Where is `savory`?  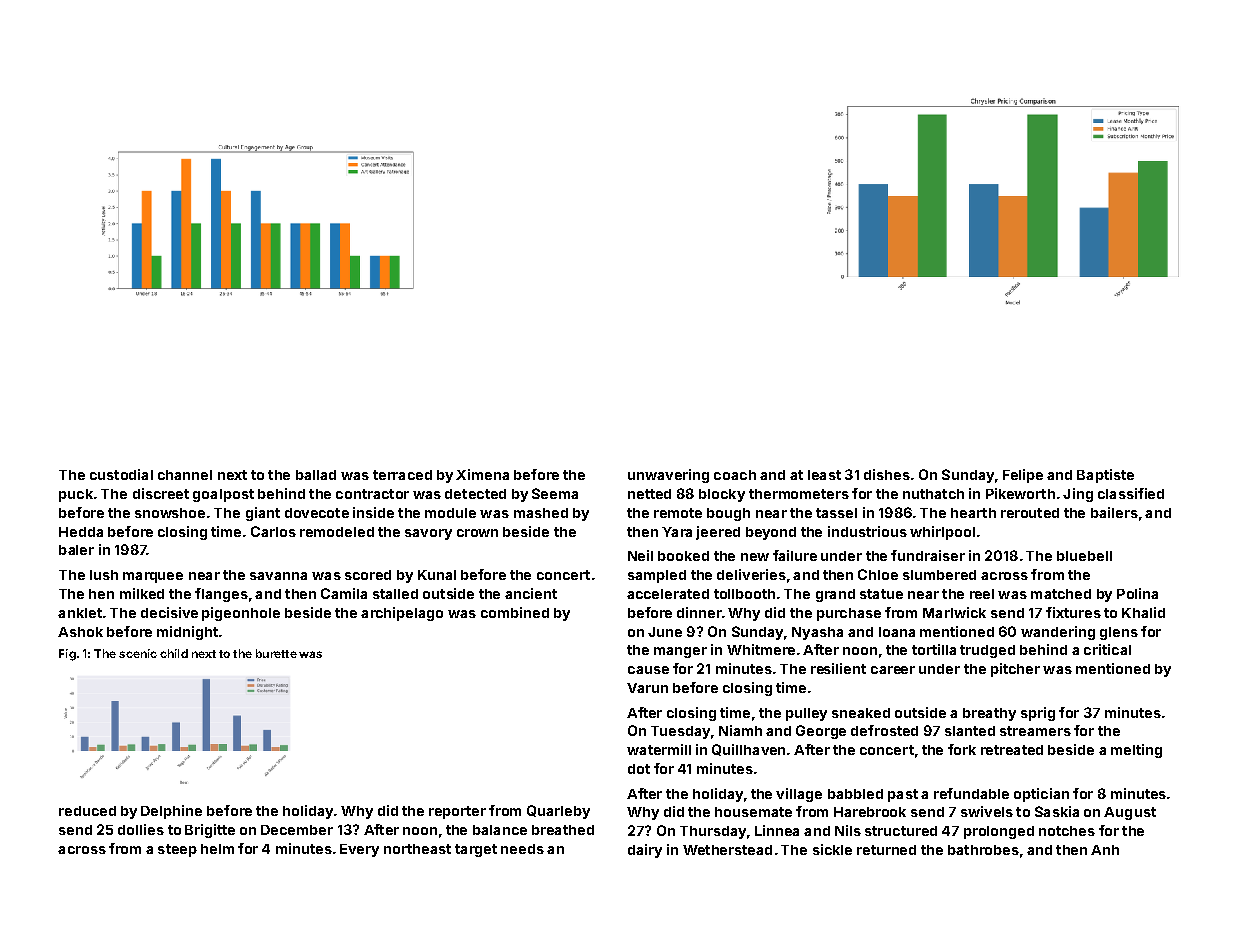
savory is located at coordinates (428, 534).
